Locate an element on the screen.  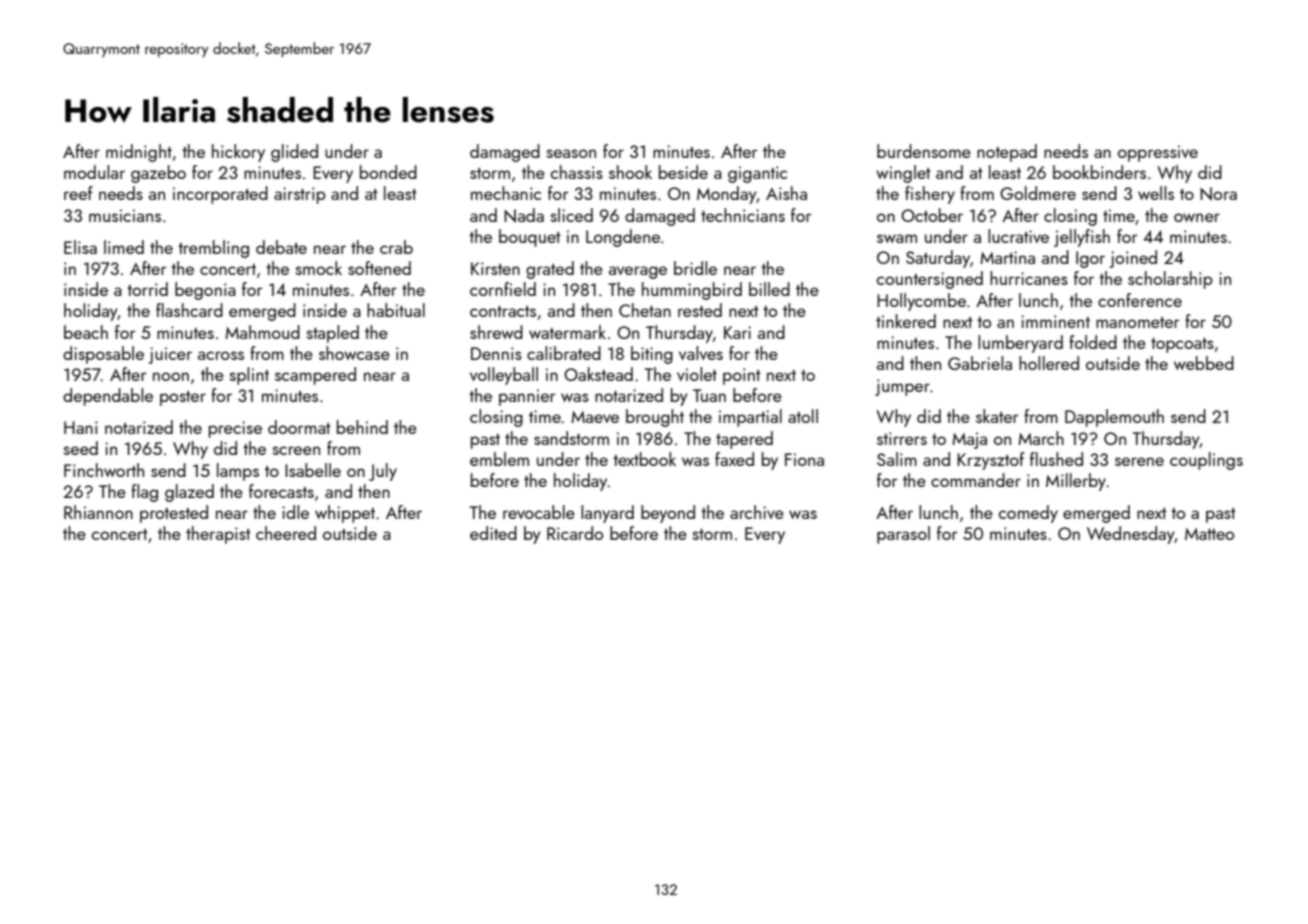
Gabriela is located at coordinates (980, 363).
